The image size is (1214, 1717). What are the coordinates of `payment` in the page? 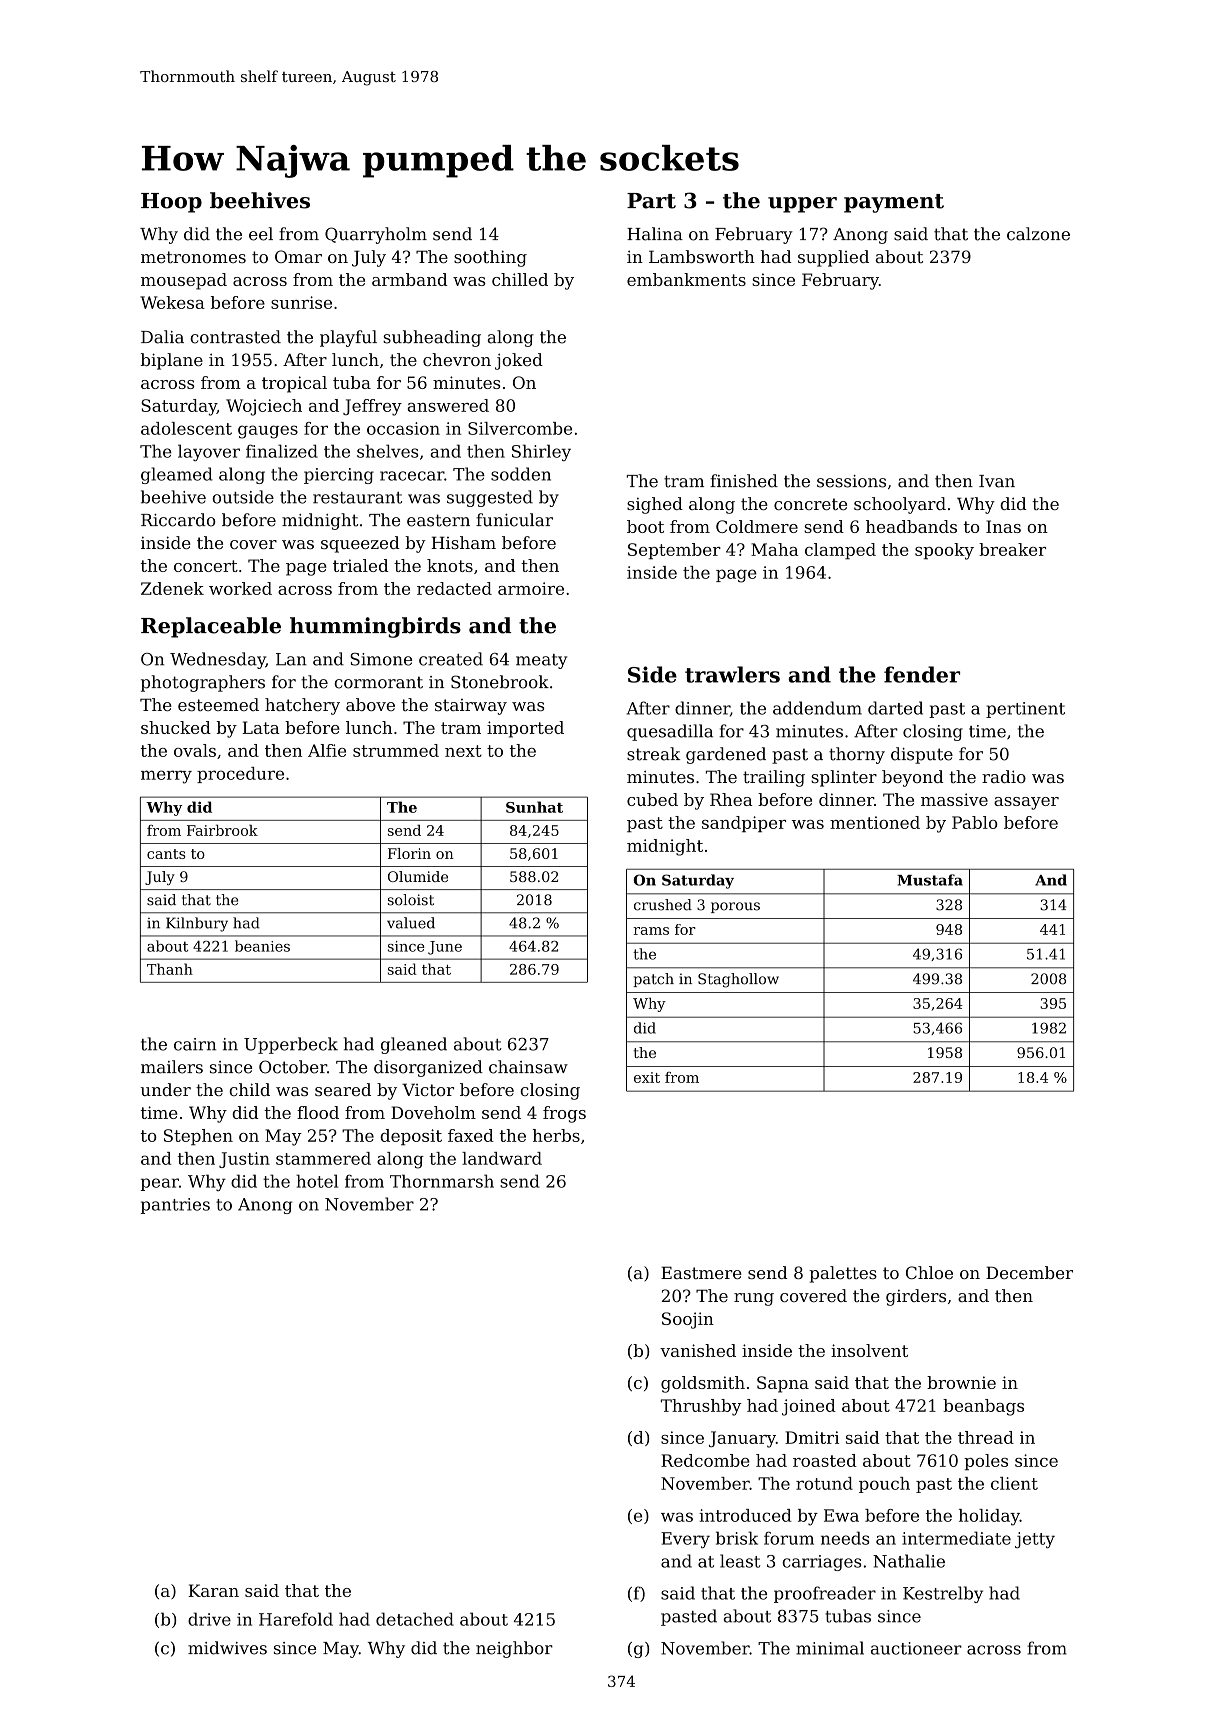 It's located at (894, 203).
